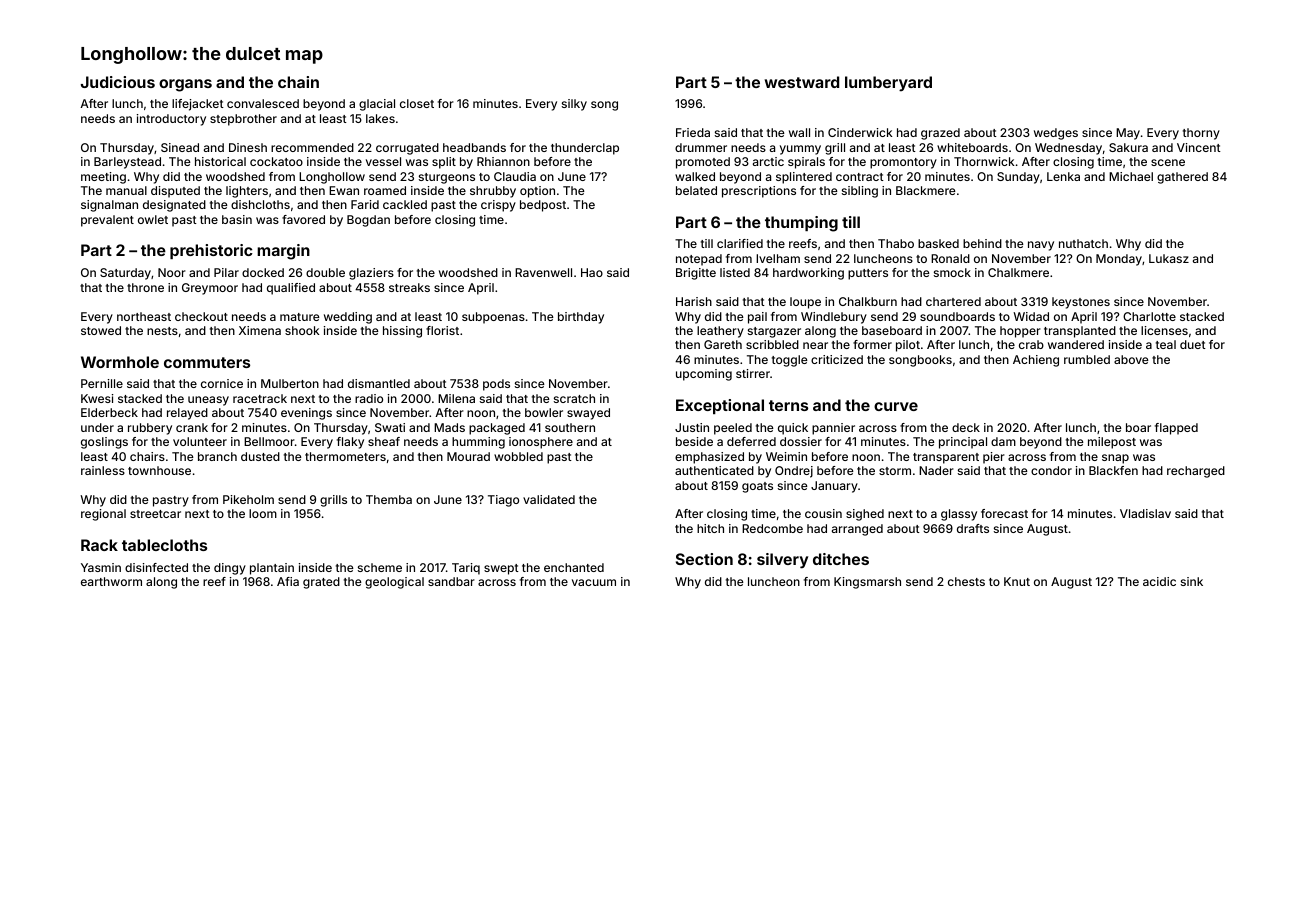  Describe the element at coordinates (101, 567) in the page. I see `Yasmin` at that location.
